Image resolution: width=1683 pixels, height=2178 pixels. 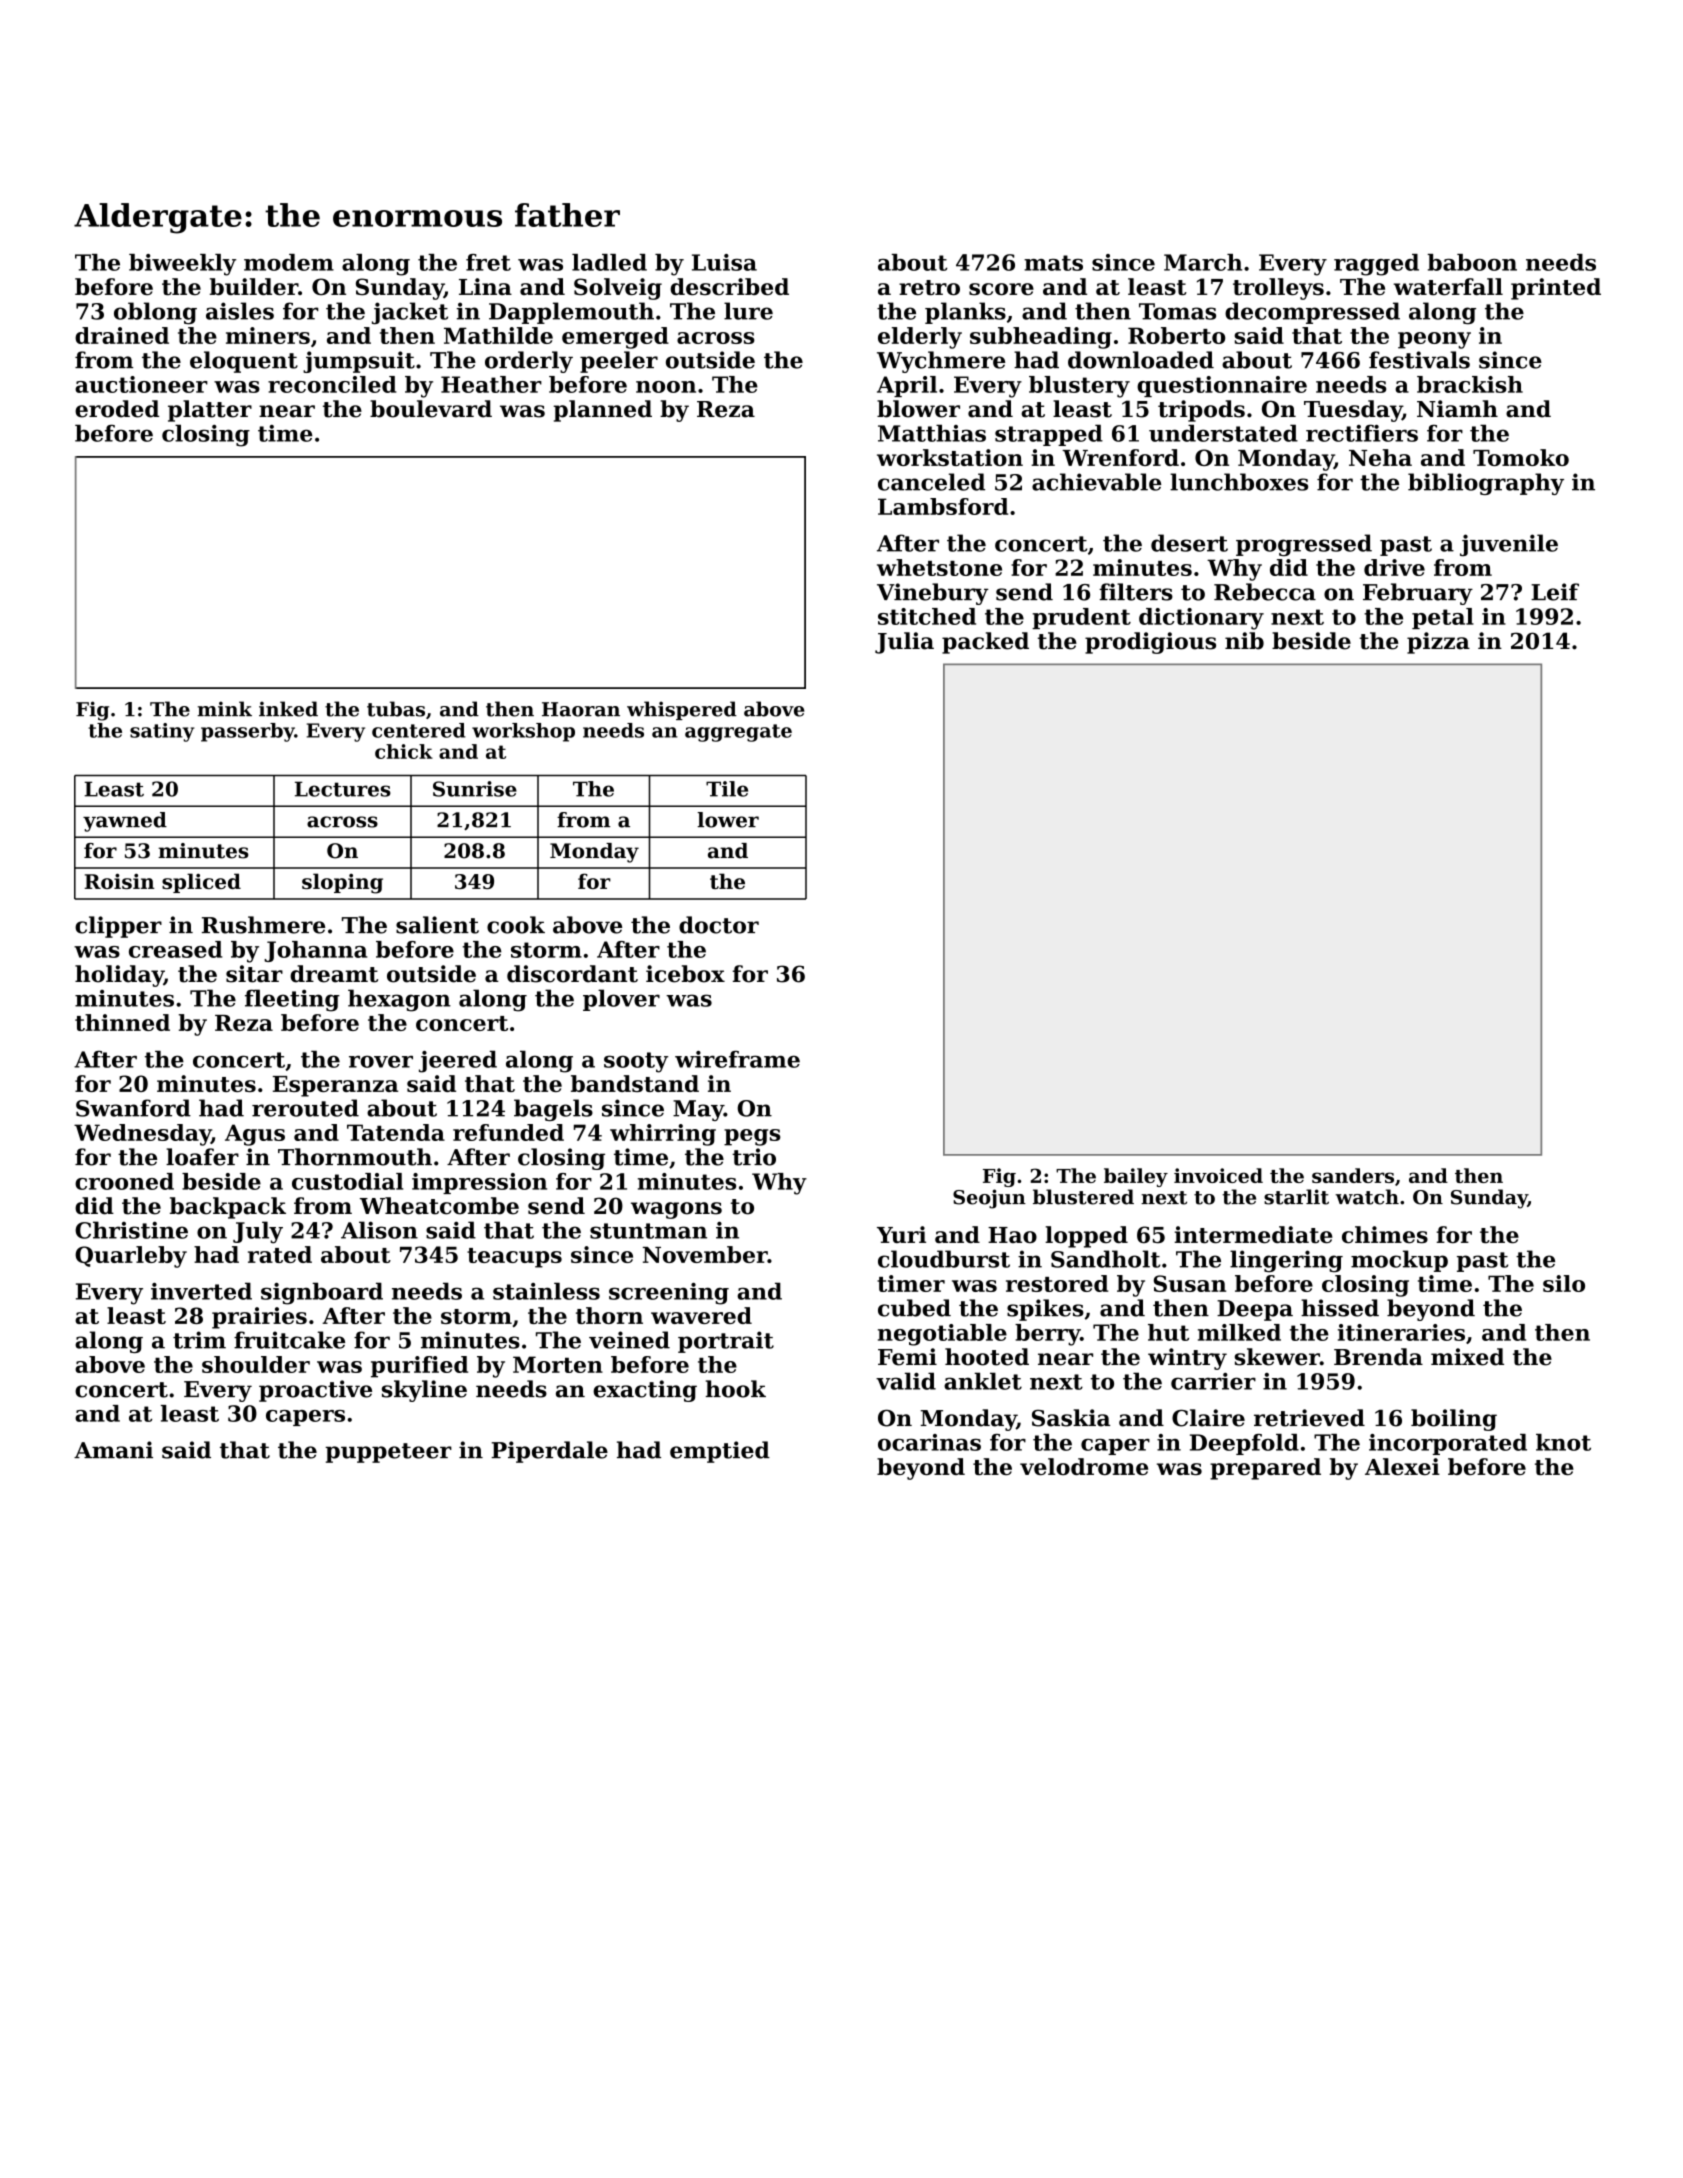 I want to click on velodrome, so click(x=1084, y=1466).
